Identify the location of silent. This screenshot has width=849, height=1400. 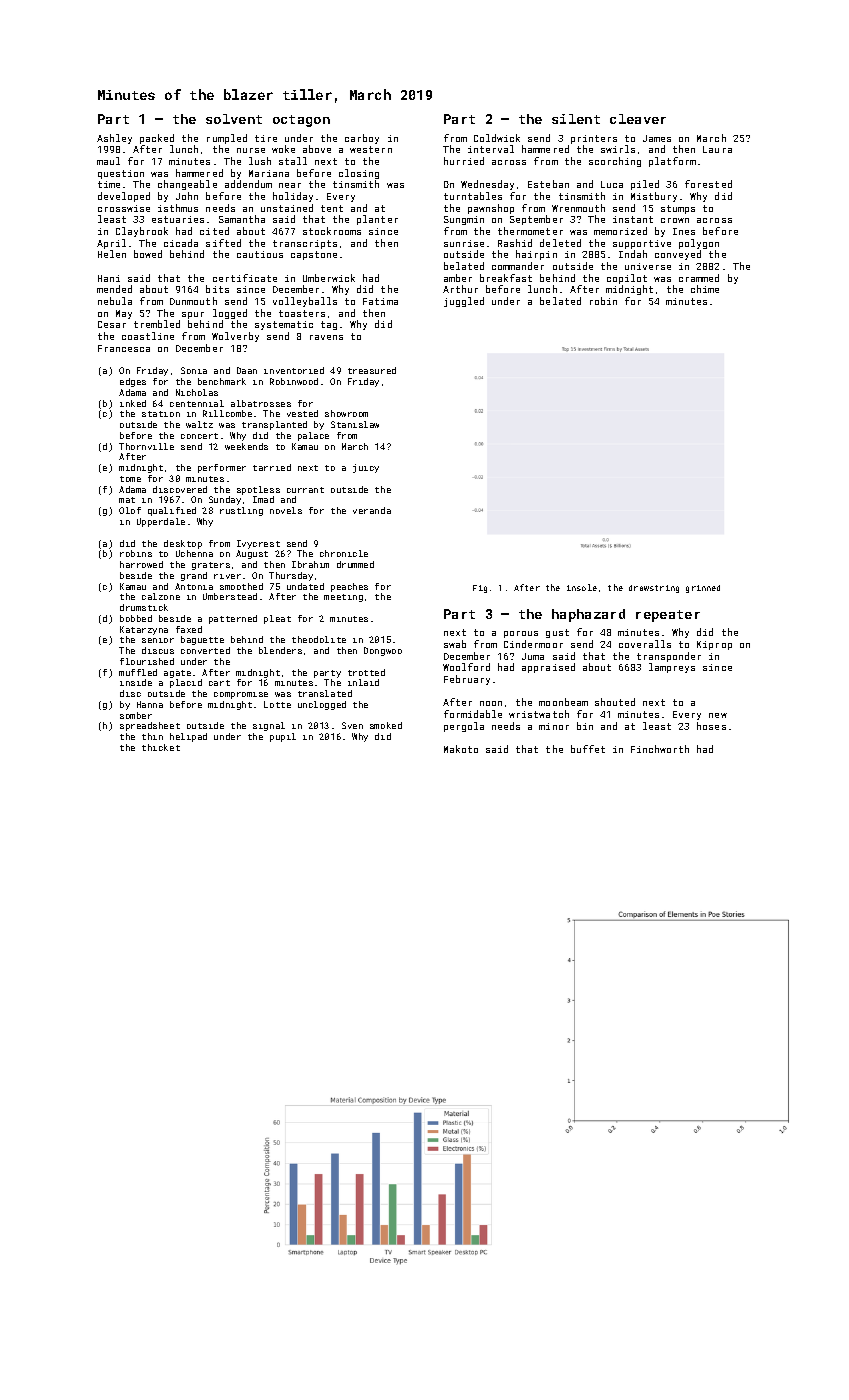
(576, 119).
